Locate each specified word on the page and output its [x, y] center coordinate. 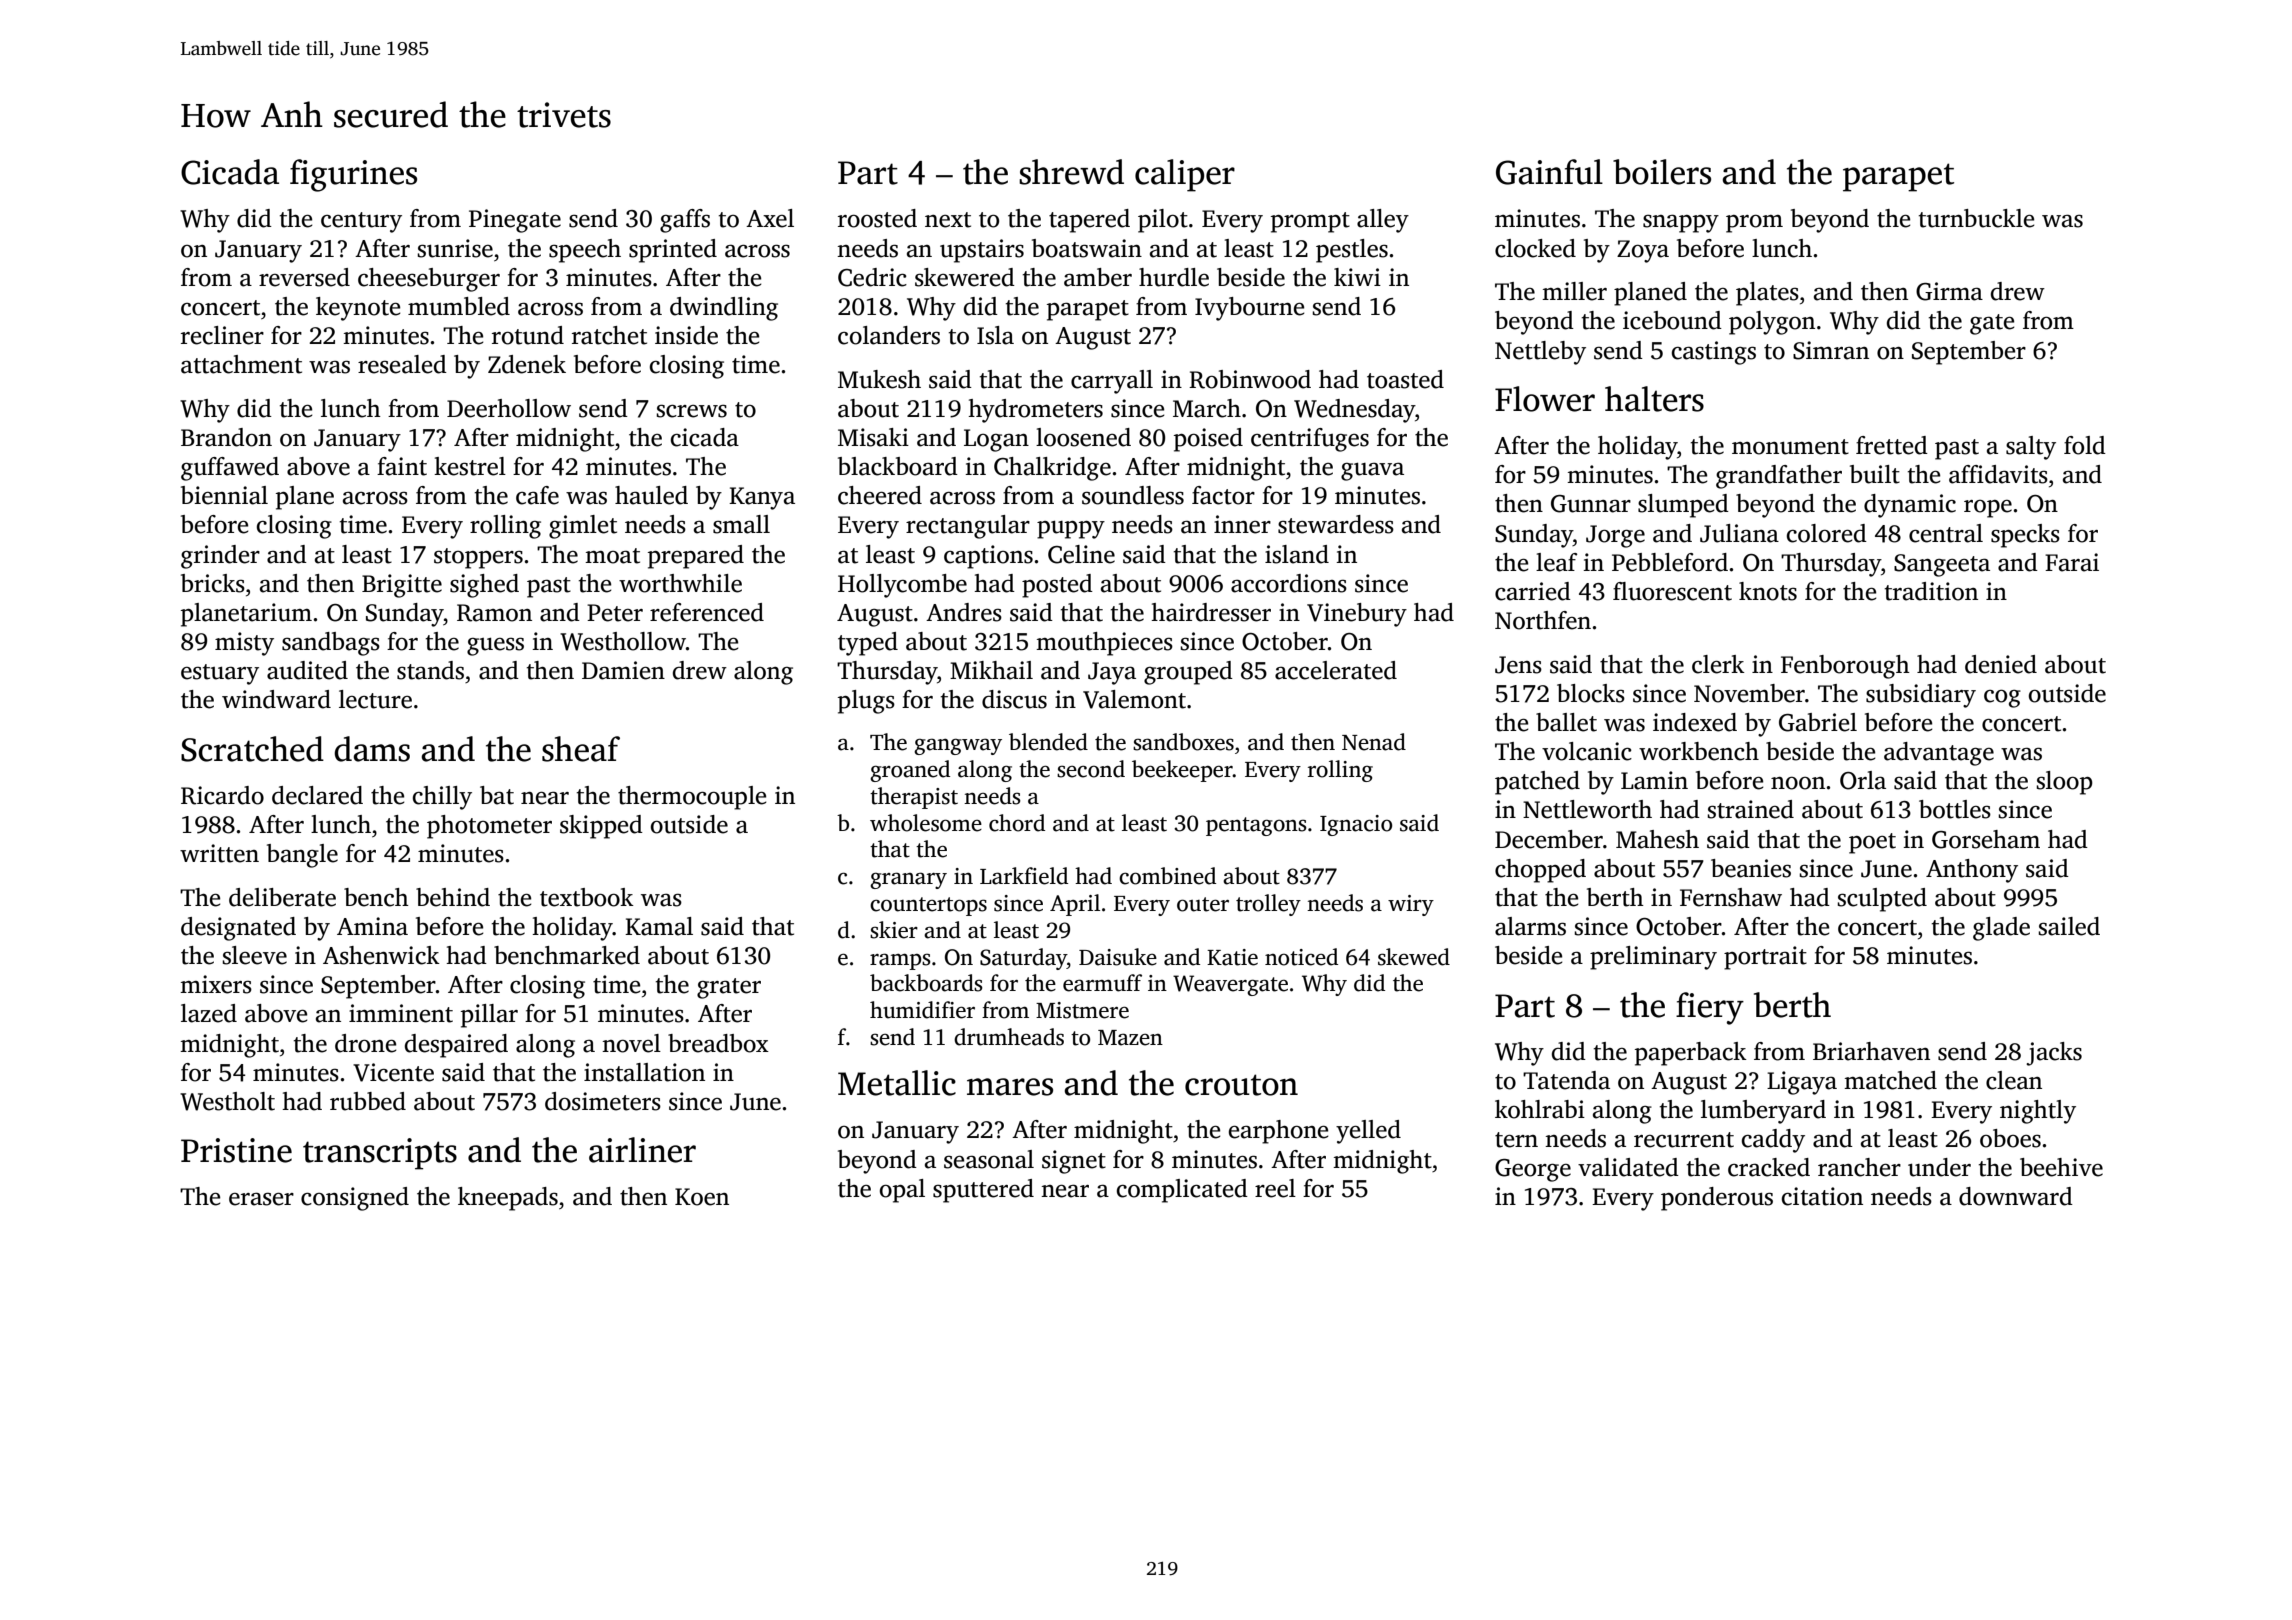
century [361, 222]
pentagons [1256, 826]
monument [1790, 447]
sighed [484, 586]
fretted [1892, 445]
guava [1372, 471]
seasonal [989, 1159]
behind [453, 897]
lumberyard [1763, 1112]
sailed [2069, 926]
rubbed [368, 1101]
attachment [241, 364]
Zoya [1643, 251]
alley [1383, 221]
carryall [1112, 382]
